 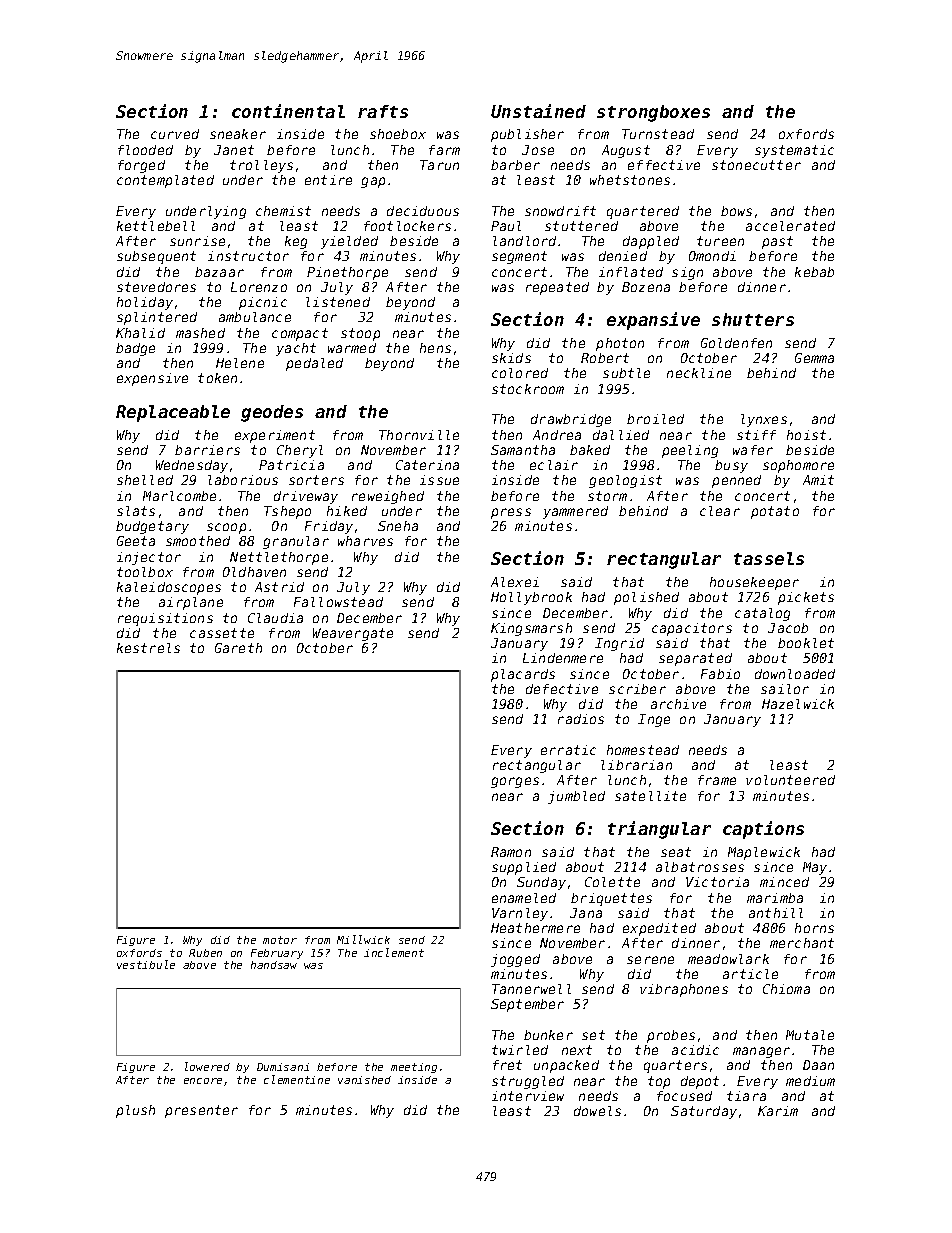 What do you see at coordinates (300, 451) in the screenshot?
I see `Cheryl` at bounding box center [300, 451].
